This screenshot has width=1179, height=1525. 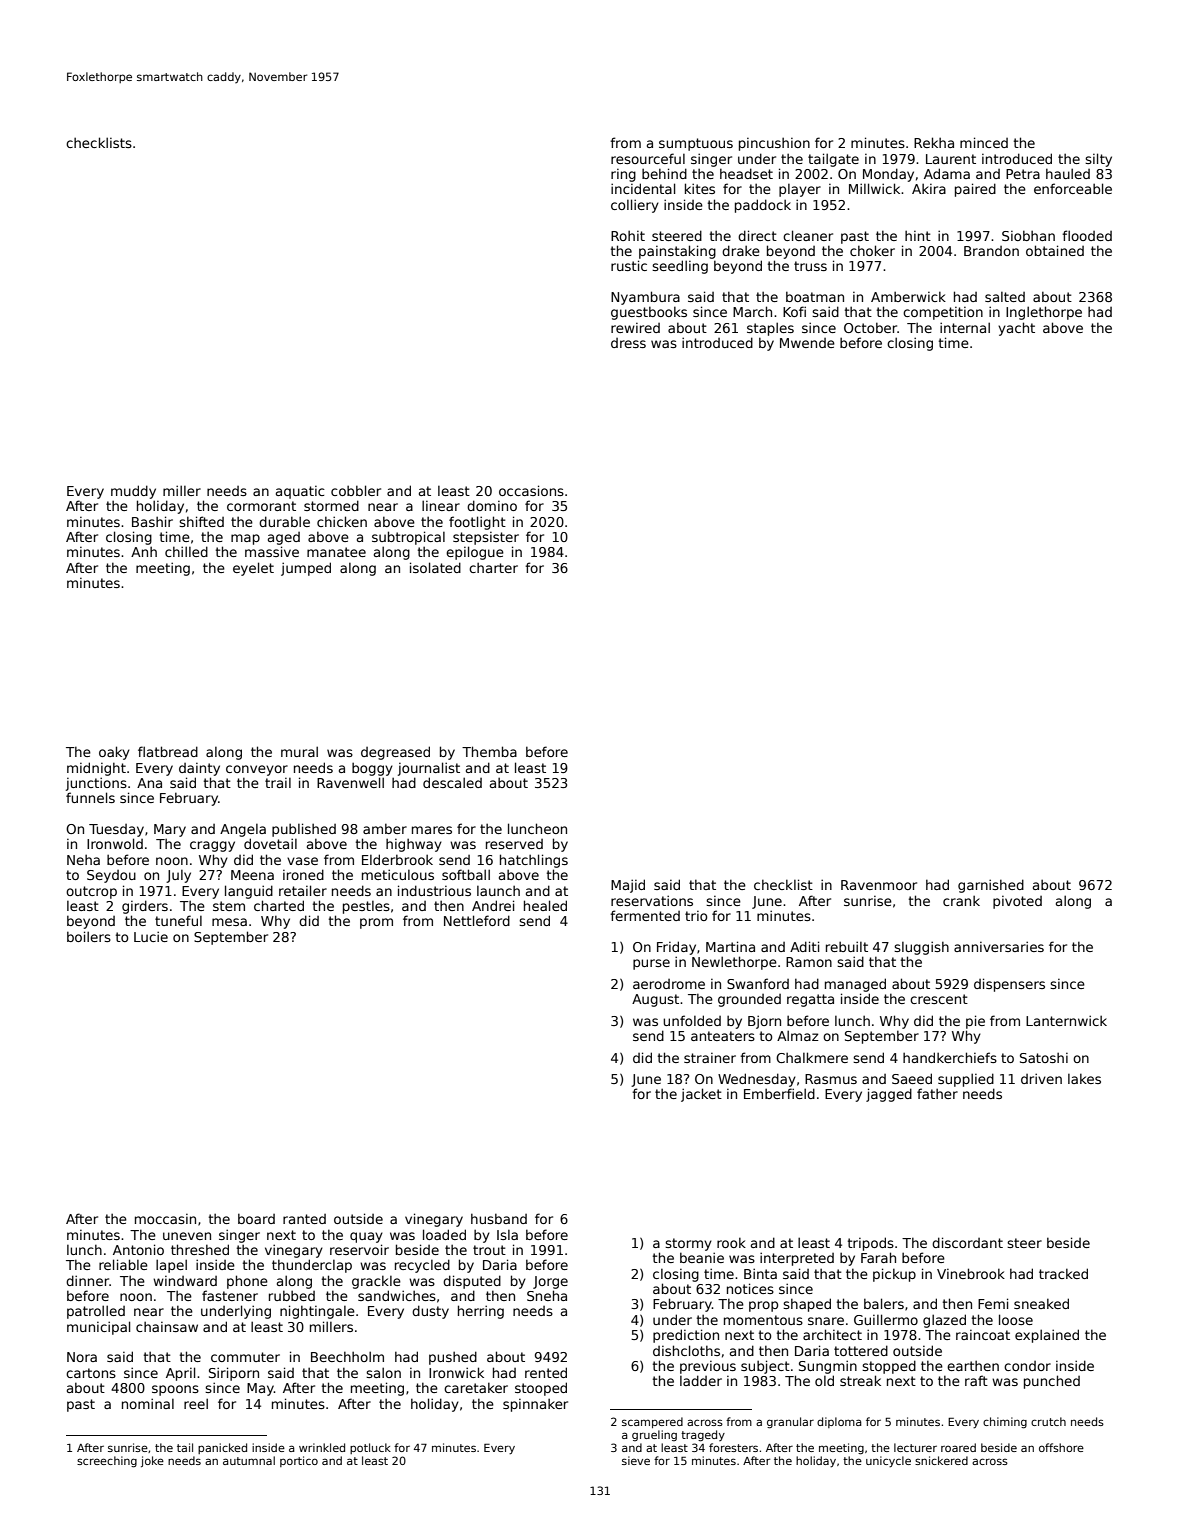 I want to click on screeching, so click(x=107, y=1462).
